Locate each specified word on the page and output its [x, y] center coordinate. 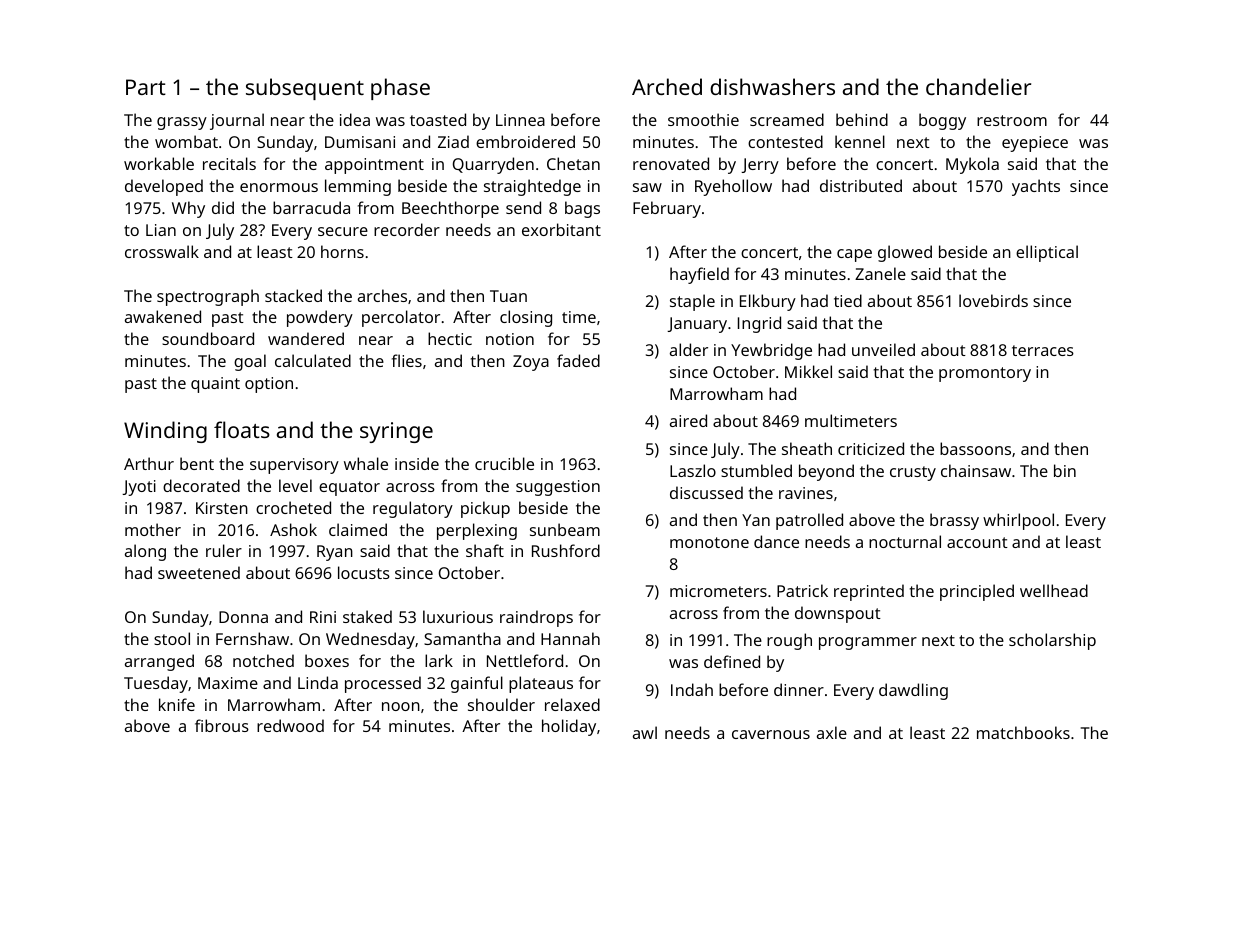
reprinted [869, 592]
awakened [163, 316]
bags [582, 209]
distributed [861, 185]
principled [977, 592]
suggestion [558, 488]
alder [689, 349]
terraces [1043, 350]
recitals [229, 163]
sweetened [199, 572]
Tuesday [156, 684]
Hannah [570, 638]
